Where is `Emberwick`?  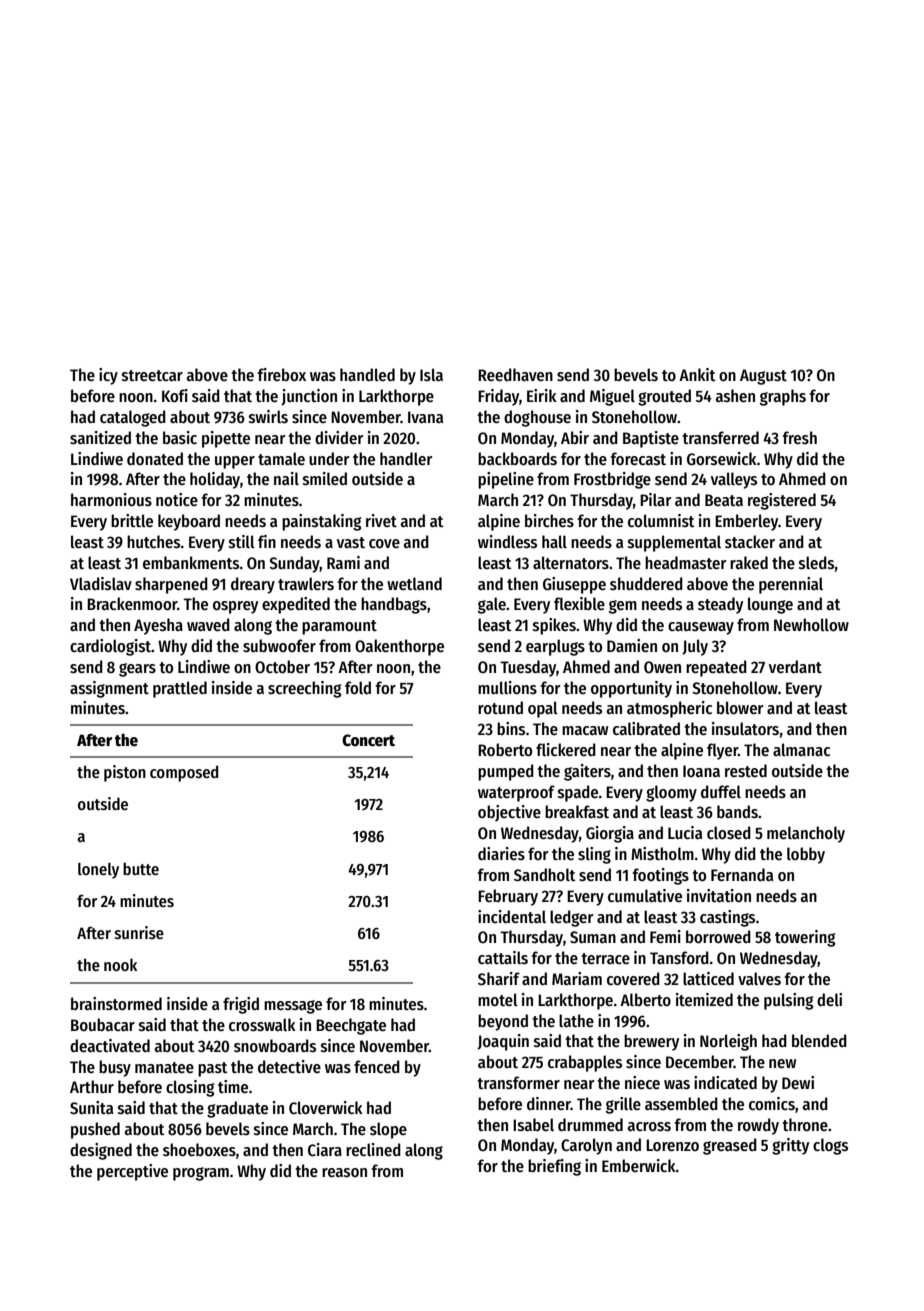 Emberwick is located at coordinates (639, 1165).
